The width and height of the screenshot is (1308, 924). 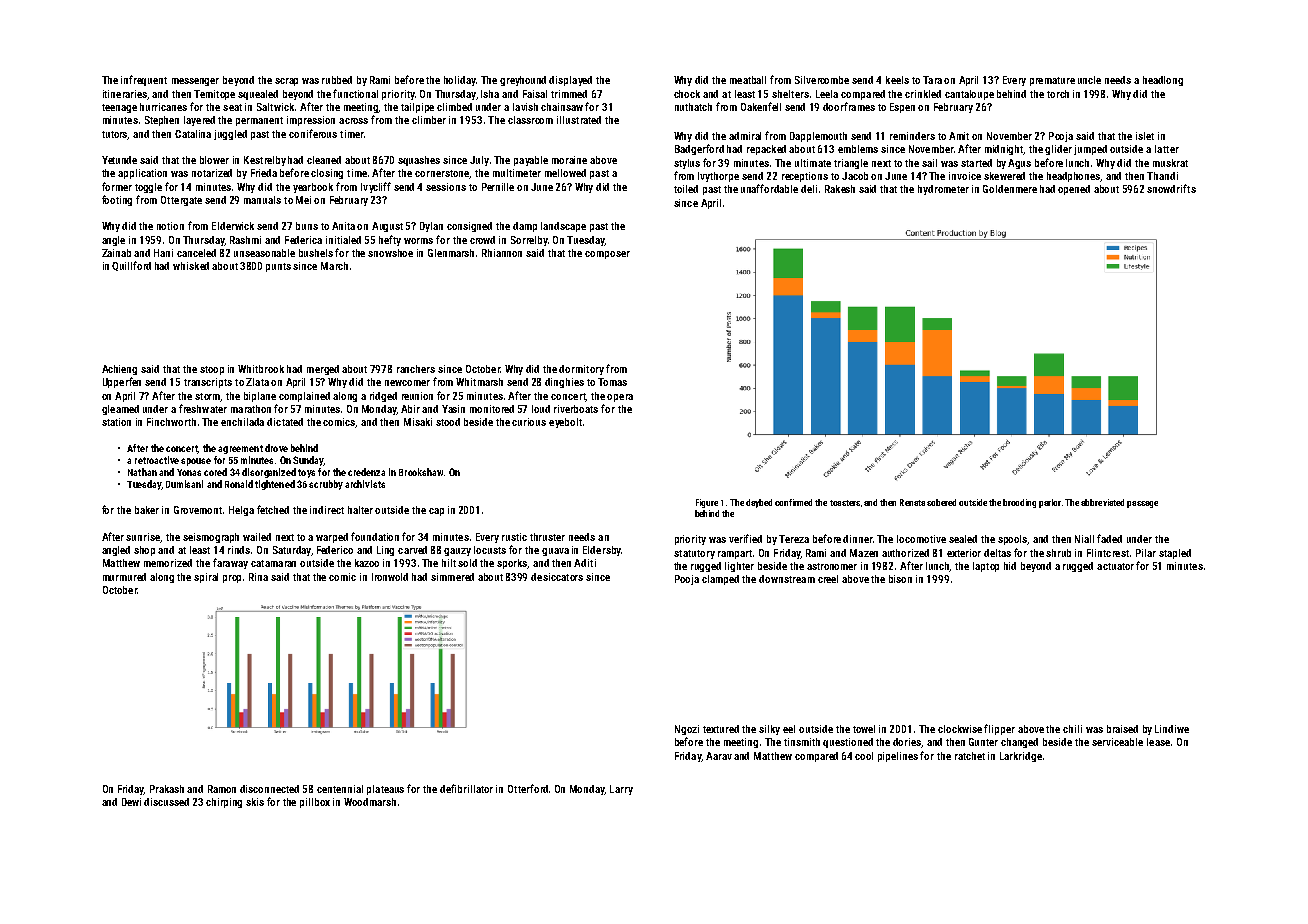 What do you see at coordinates (144, 80) in the screenshot?
I see `infrequent` at bounding box center [144, 80].
